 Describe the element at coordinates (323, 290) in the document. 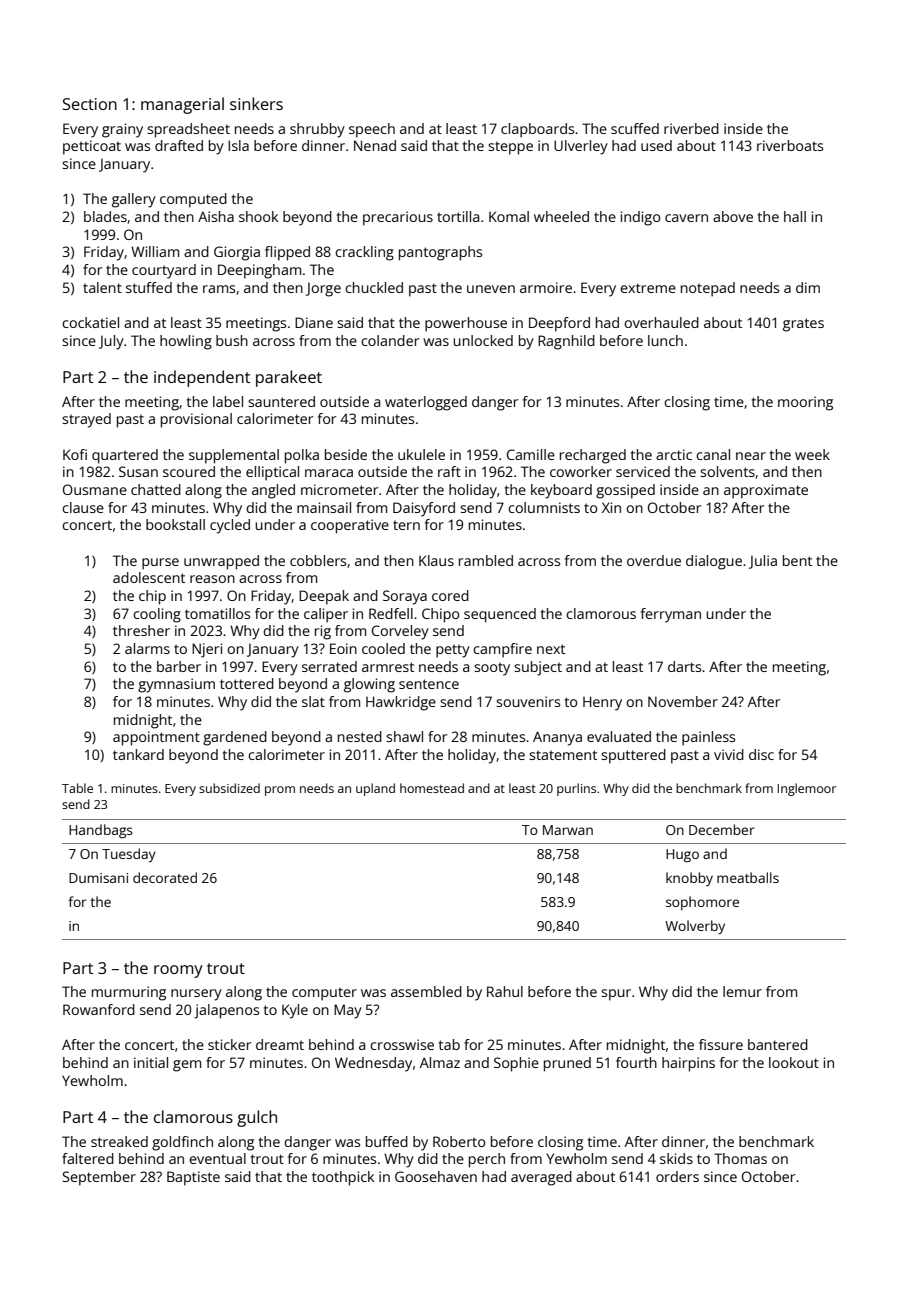

I see `Jorge` at that location.
